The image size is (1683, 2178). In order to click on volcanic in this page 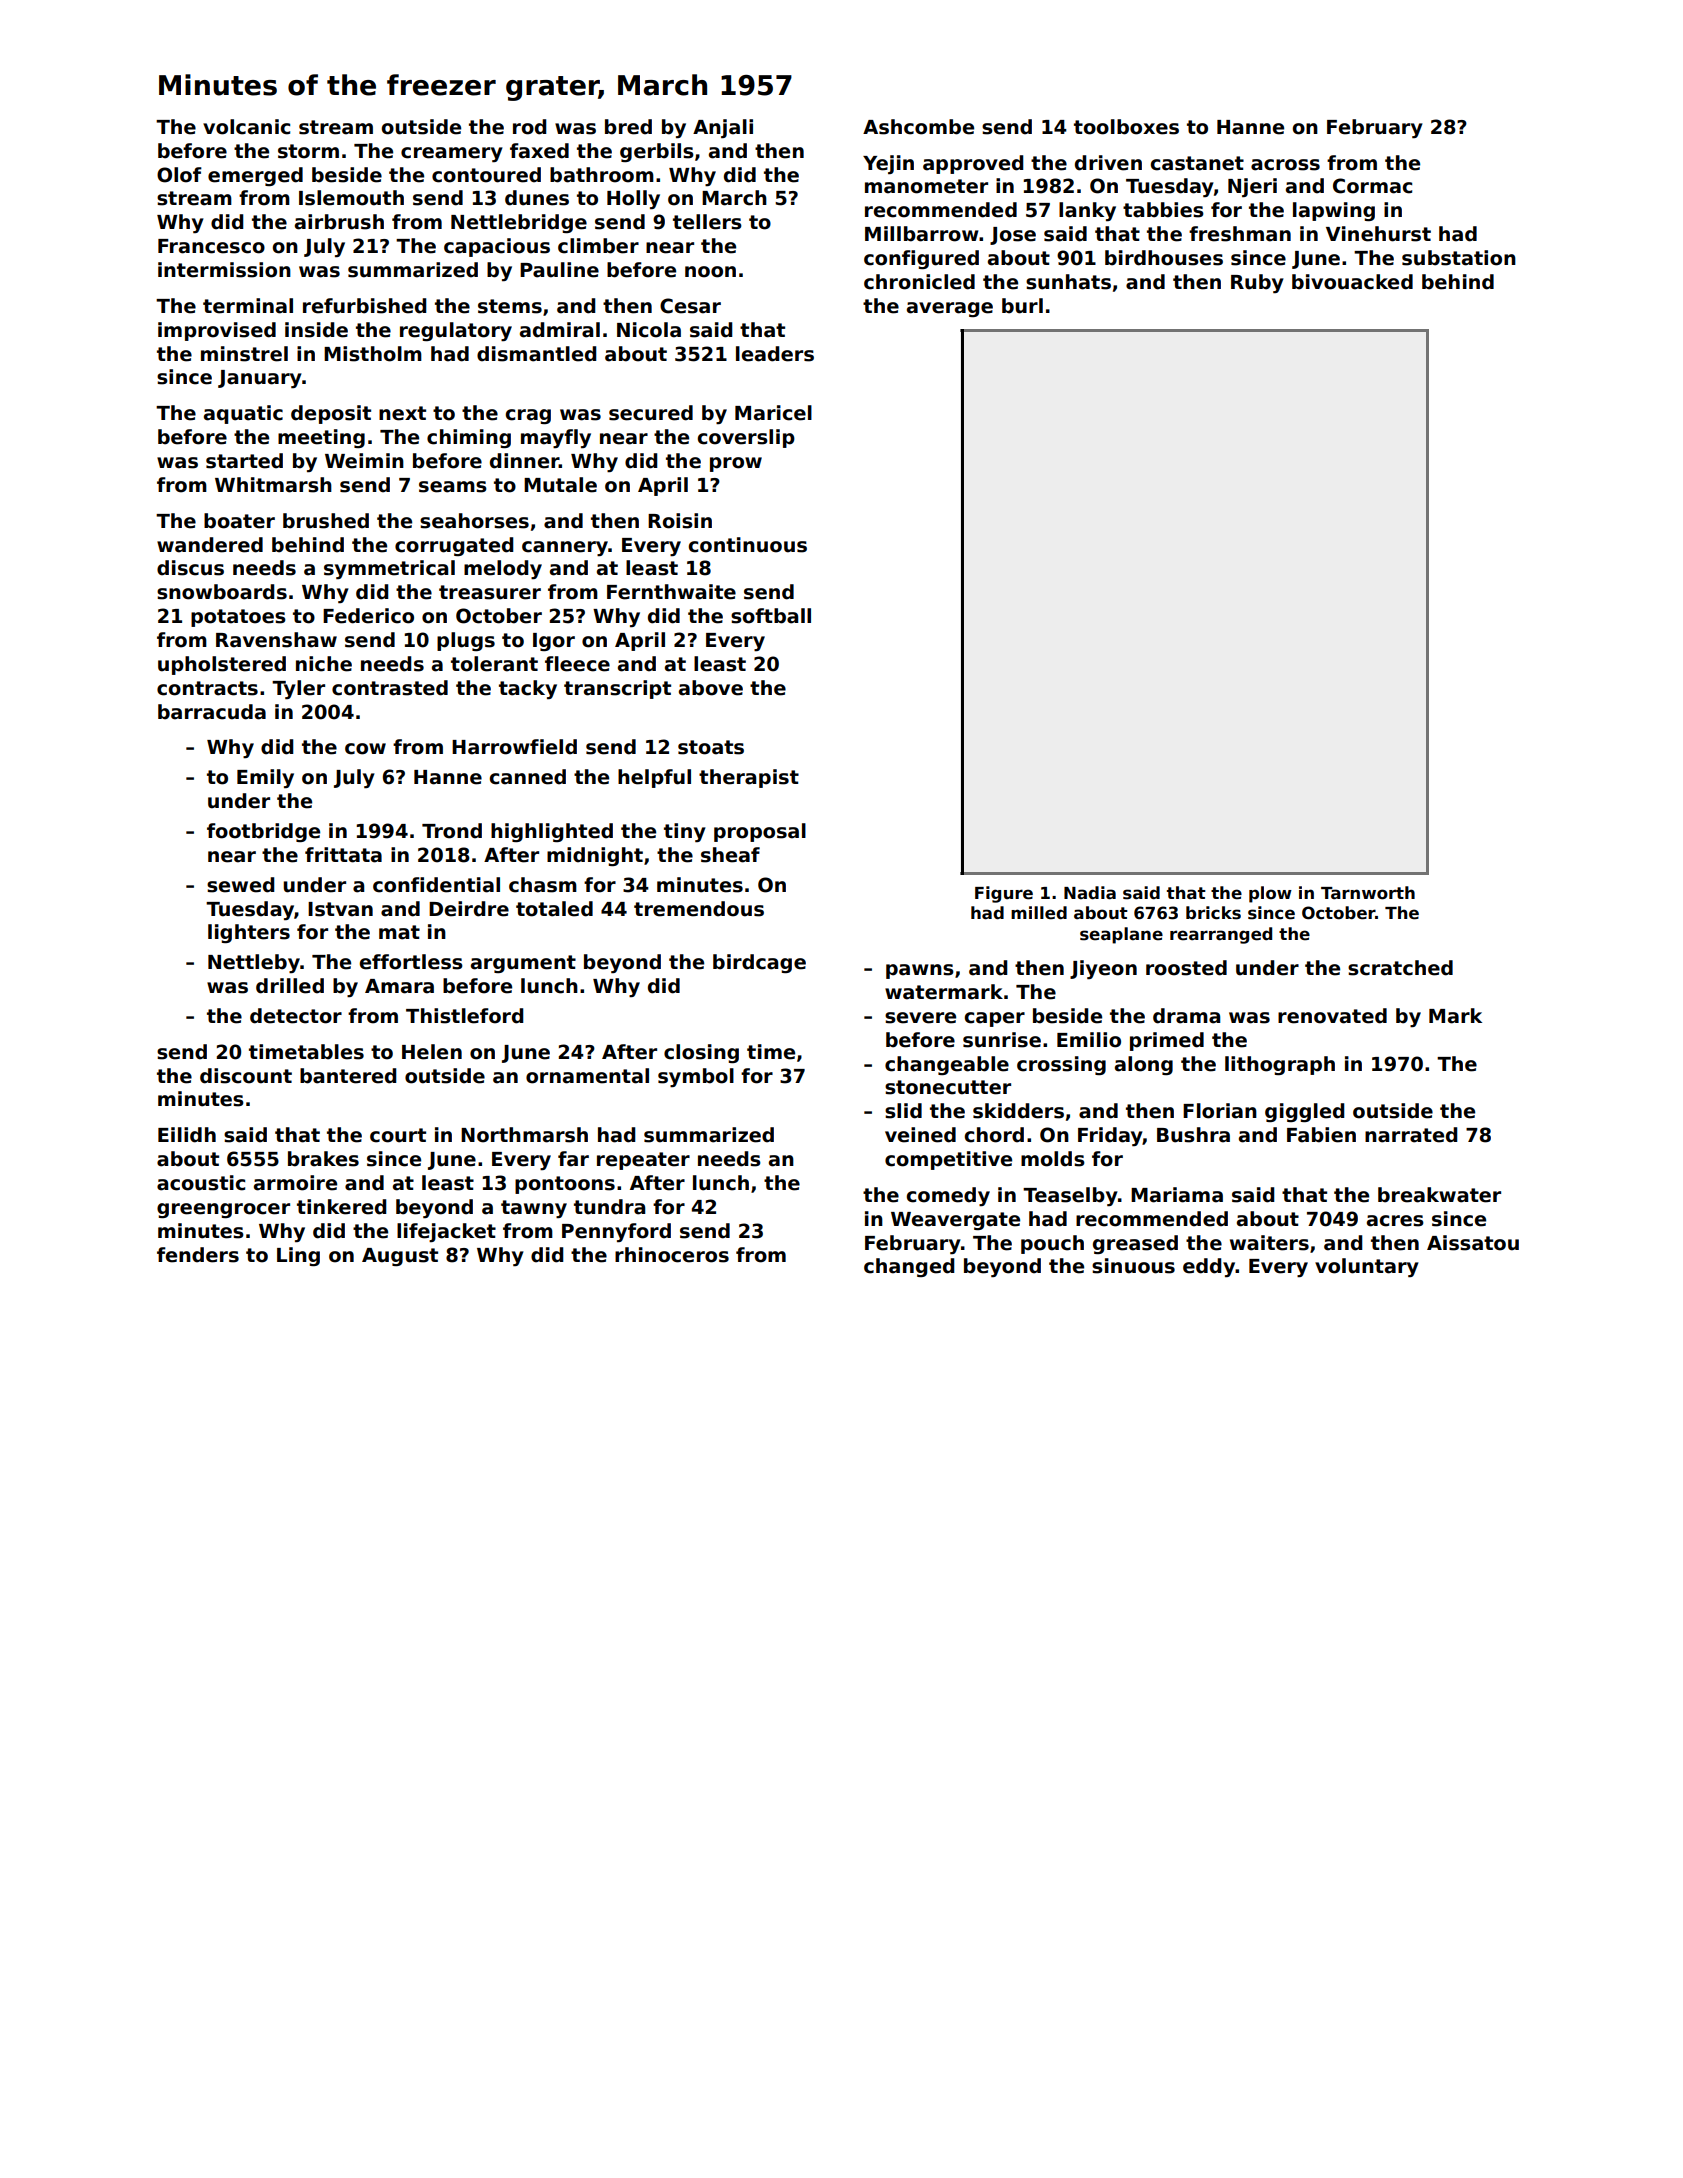, I will do `click(246, 127)`.
